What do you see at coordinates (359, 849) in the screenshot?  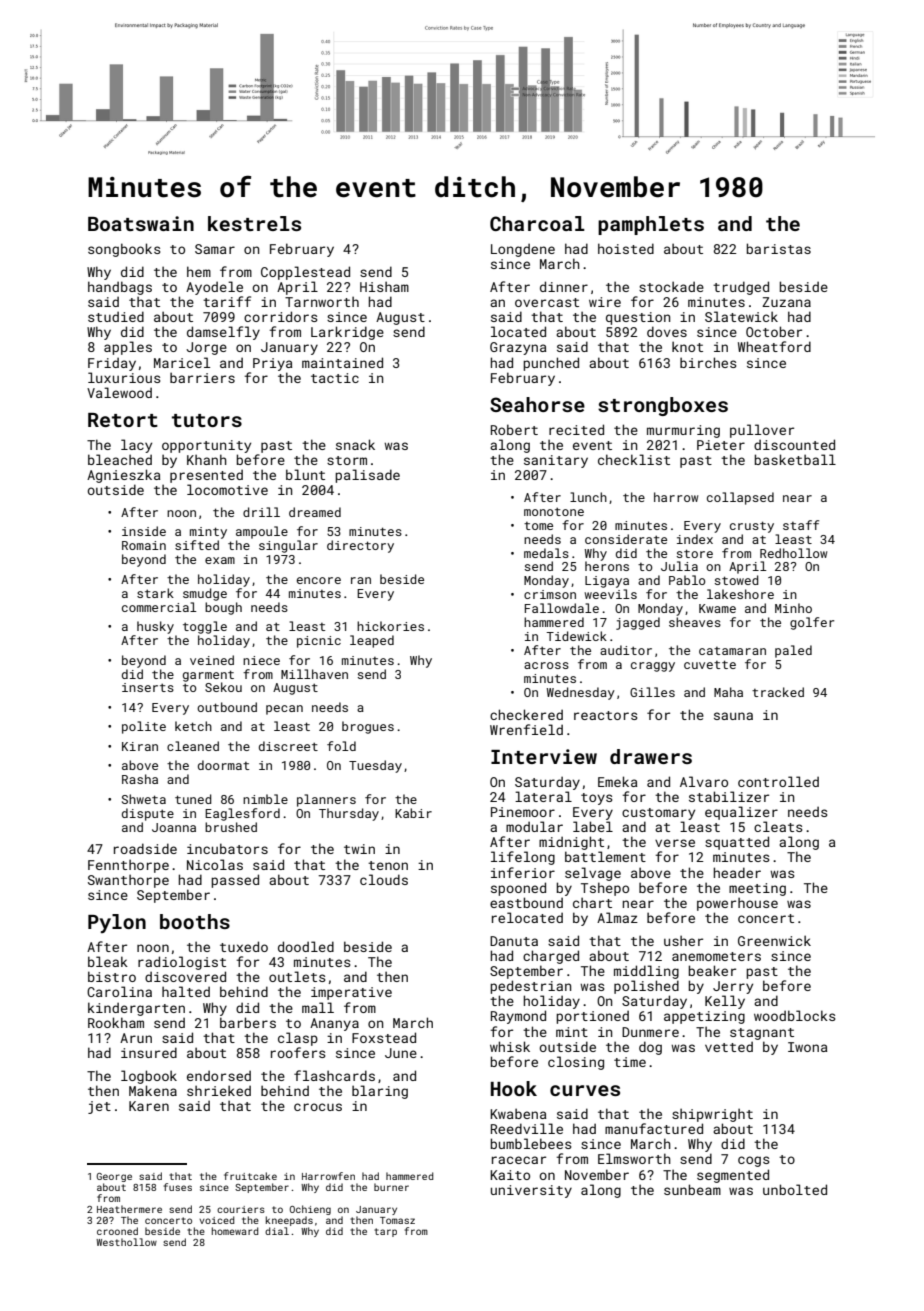 I see `twin` at bounding box center [359, 849].
